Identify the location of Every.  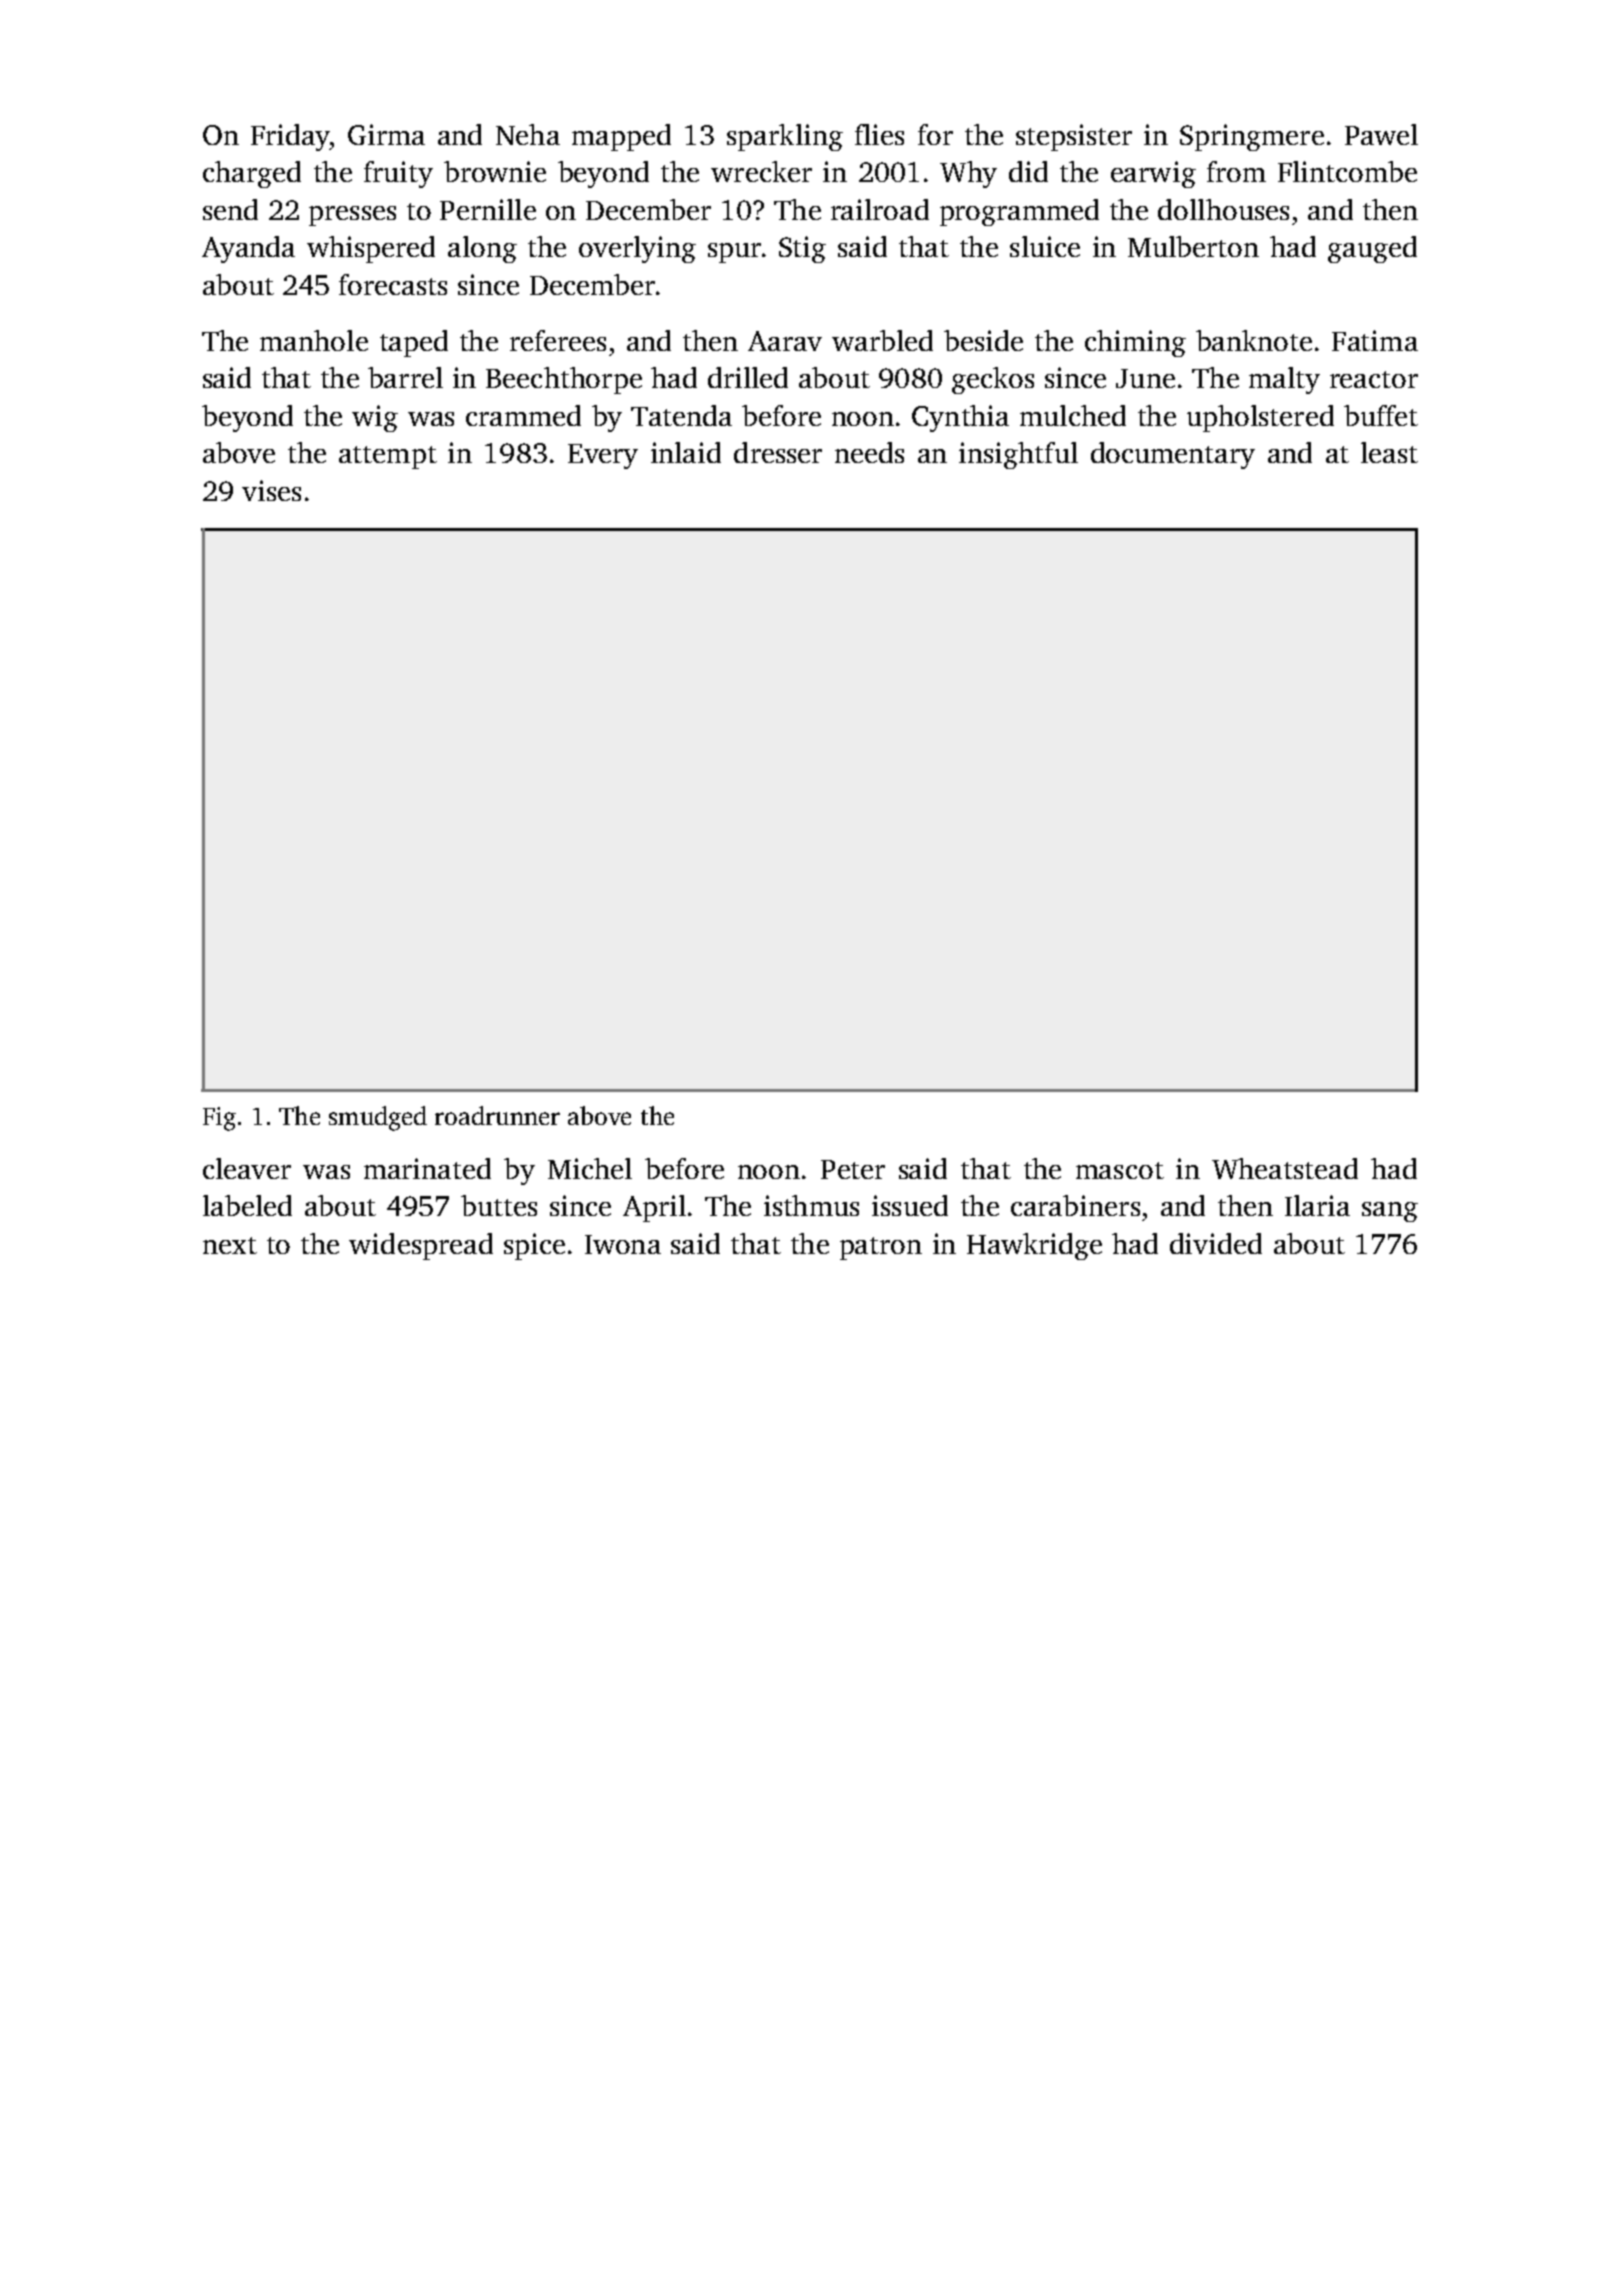
(603, 456).
